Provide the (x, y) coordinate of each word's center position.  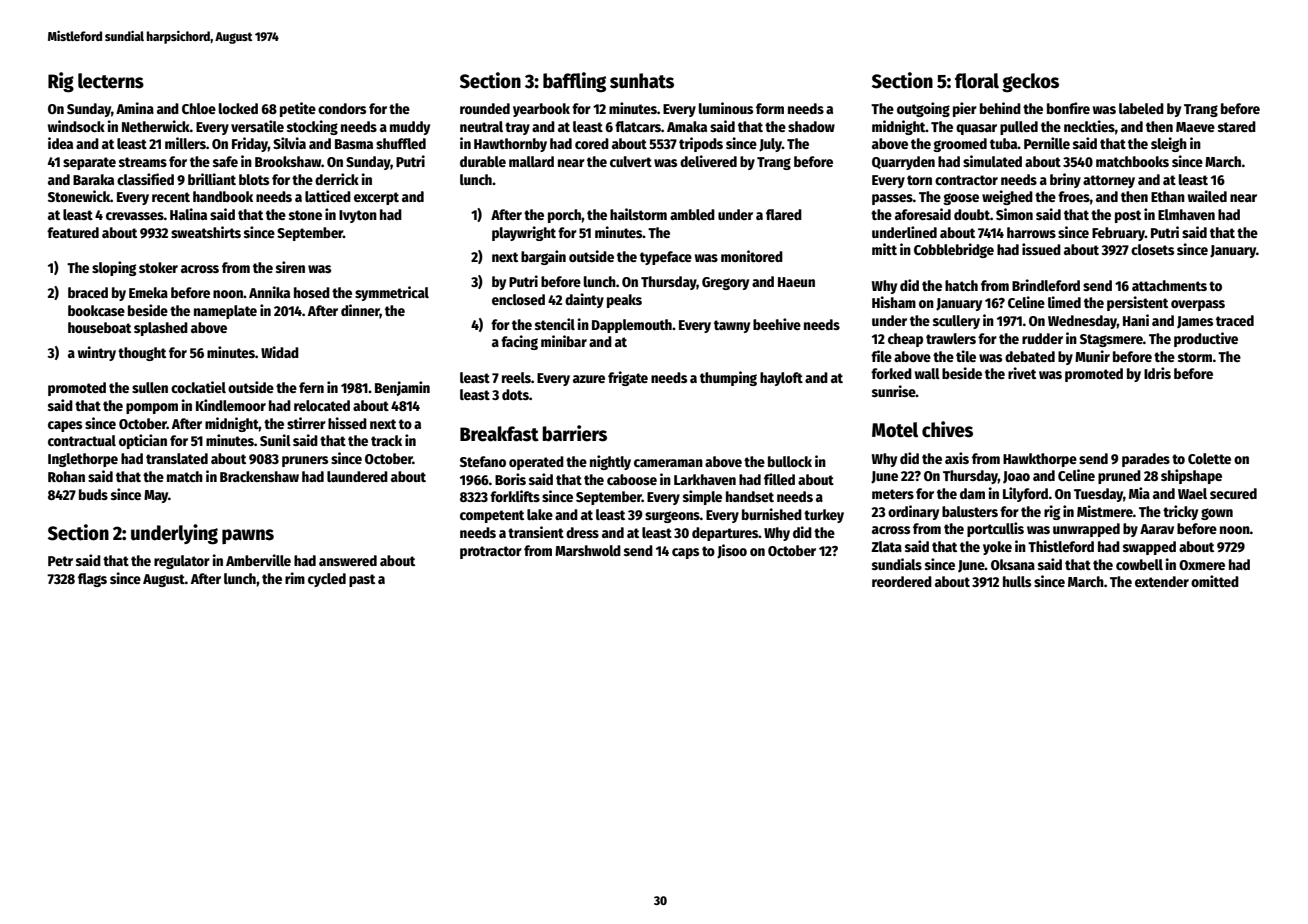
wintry (97, 353)
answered (348, 560)
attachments (1169, 285)
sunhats (642, 81)
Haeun (796, 282)
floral (977, 81)
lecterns (111, 81)
